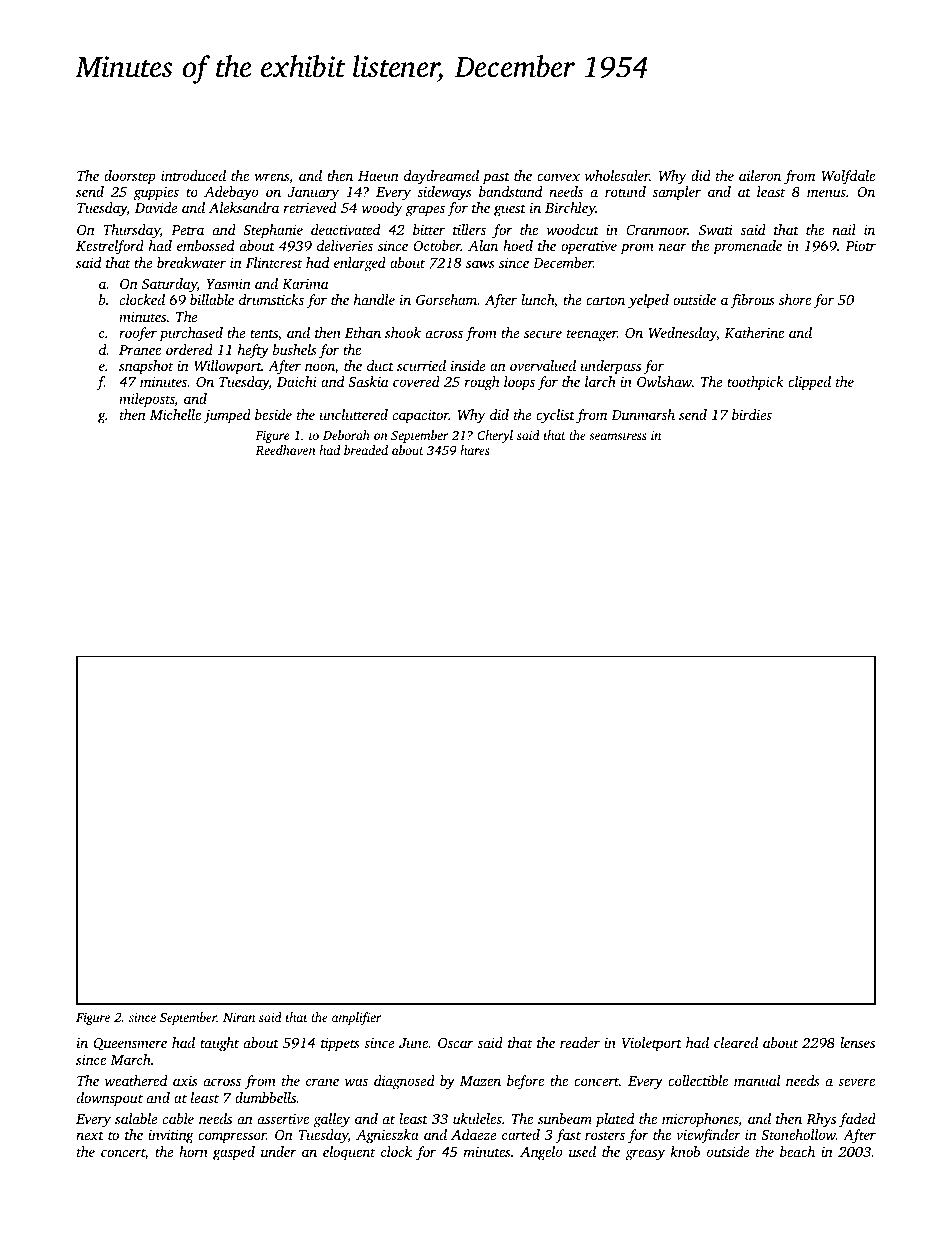 Image resolution: width=952 pixels, height=1233 pixels. What do you see at coordinates (618, 436) in the page?
I see `seamstress` at bounding box center [618, 436].
